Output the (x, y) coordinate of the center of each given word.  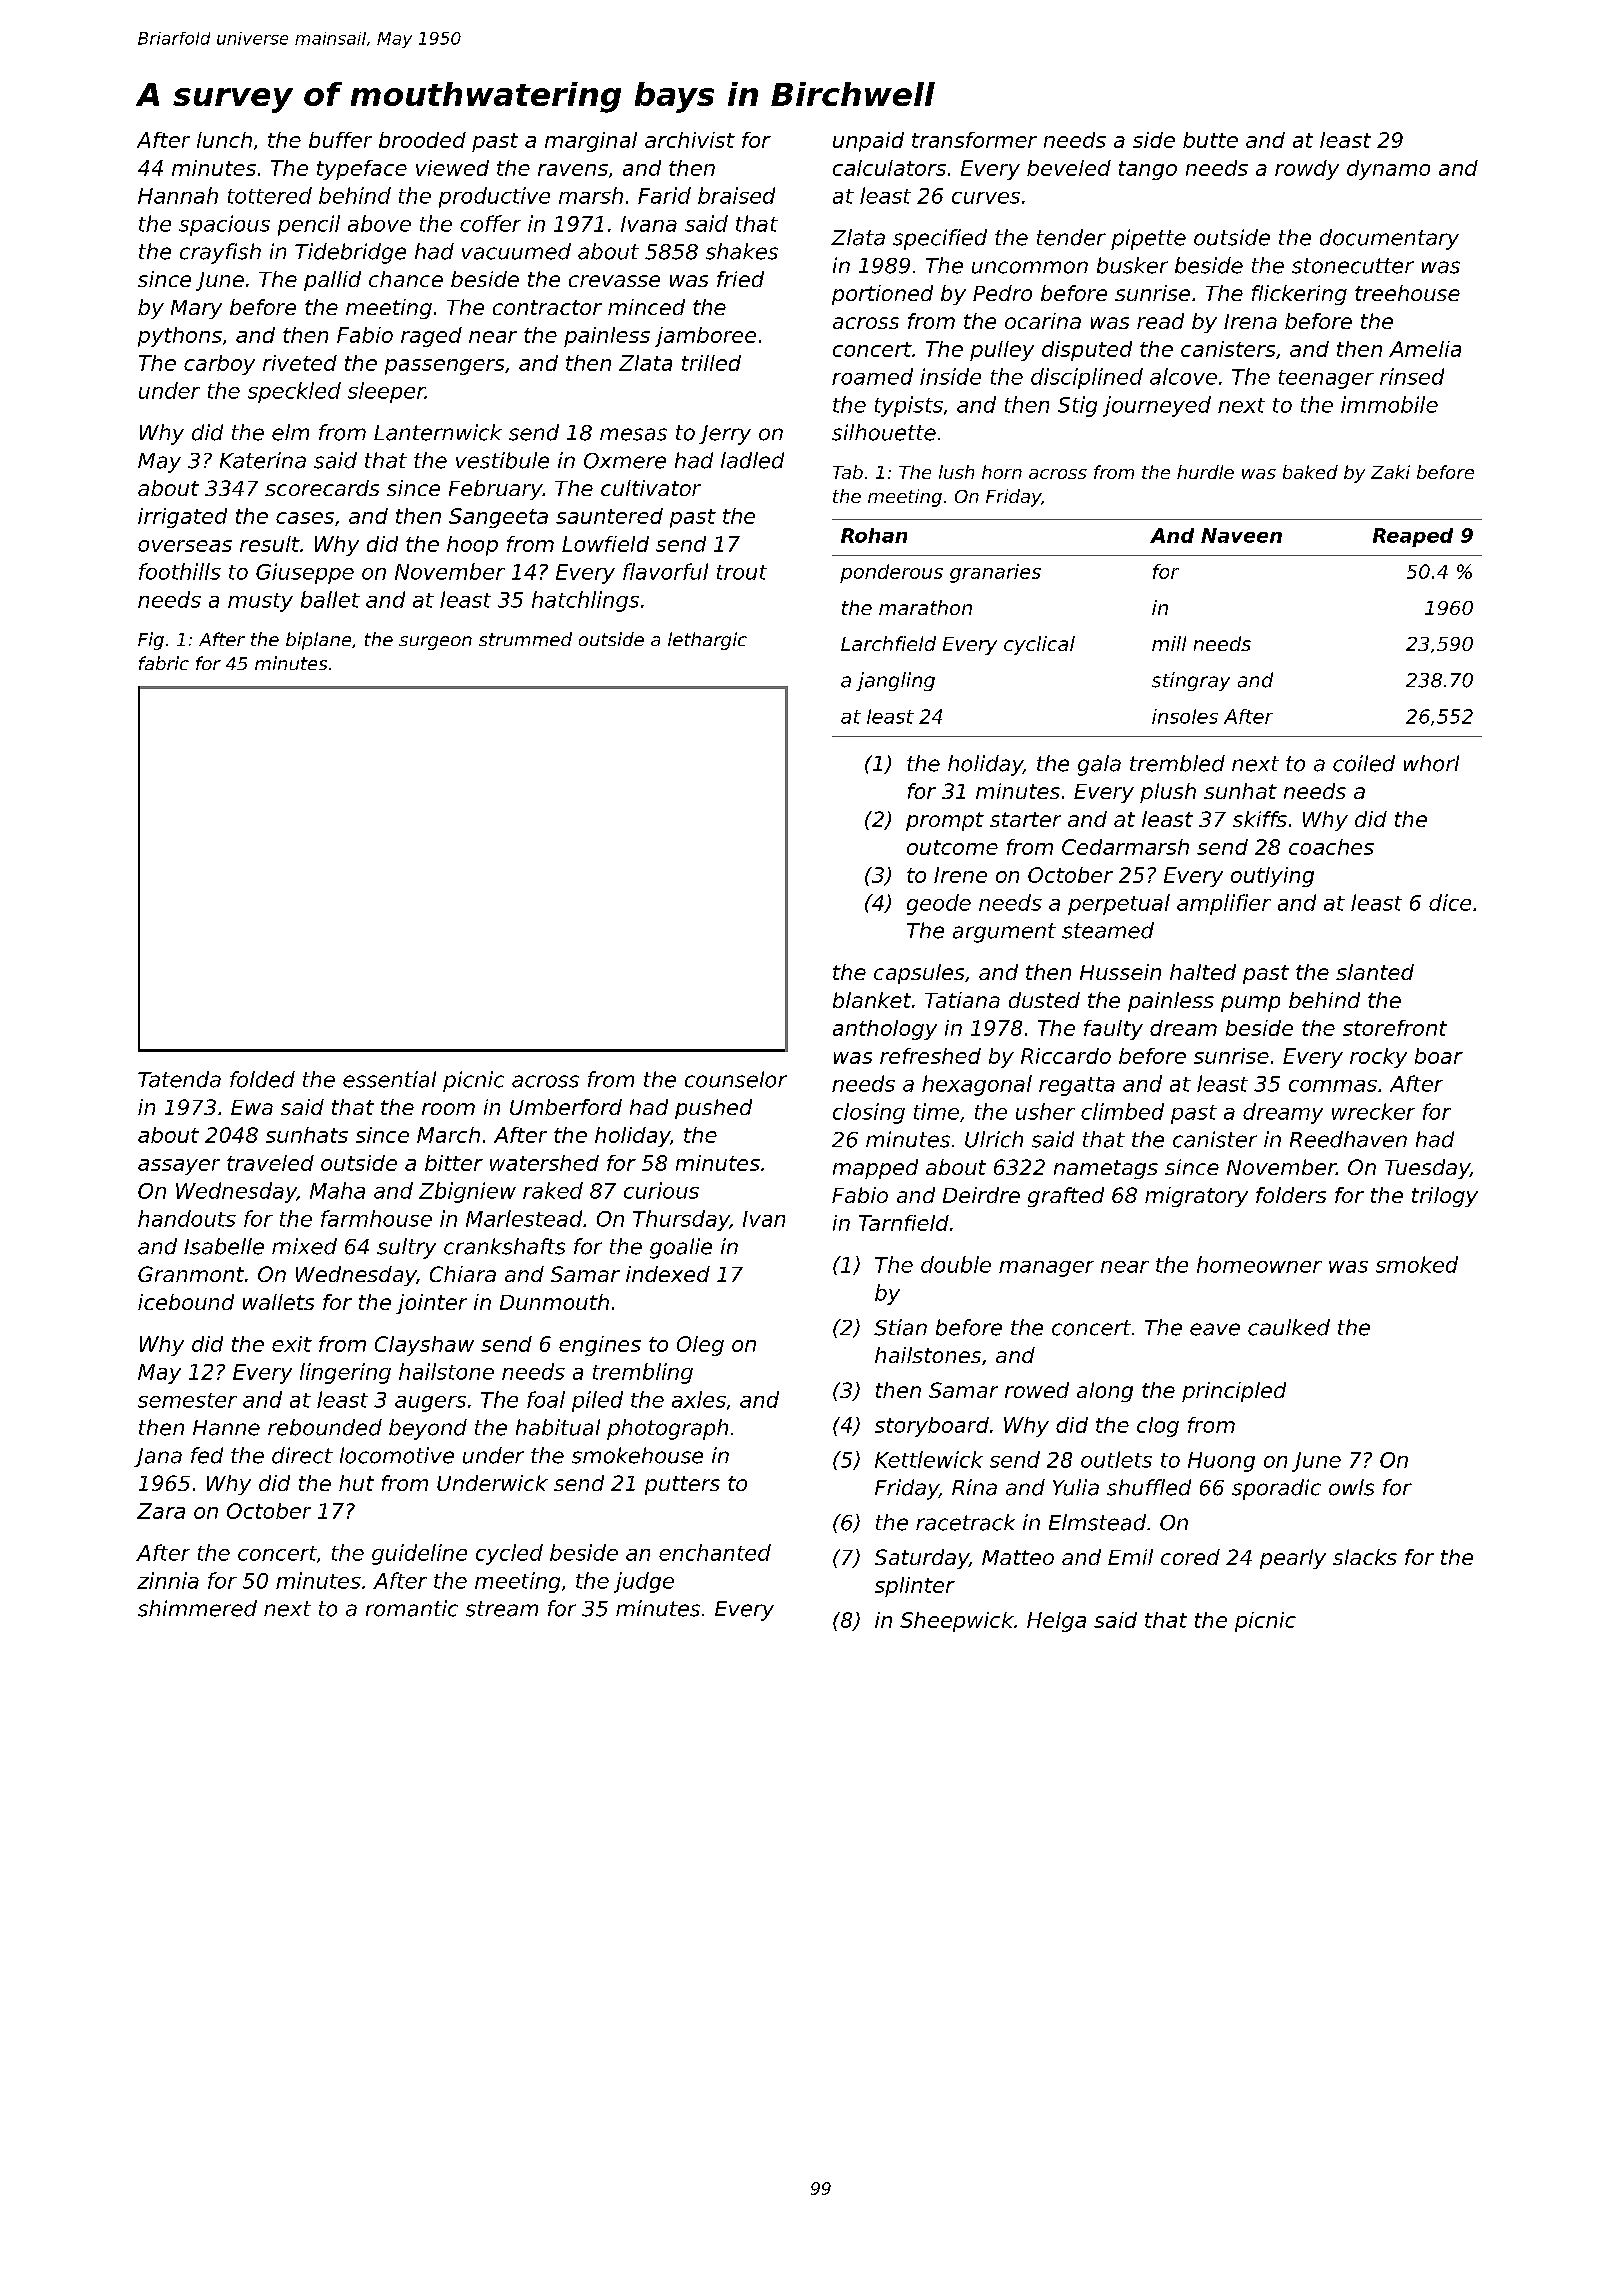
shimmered (197, 1608)
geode (939, 904)
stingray (1191, 681)
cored (1190, 1557)
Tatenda (179, 1079)
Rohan (874, 535)
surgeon (435, 643)
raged (431, 337)
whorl (1431, 763)
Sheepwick (957, 1622)
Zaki (1390, 472)
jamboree (705, 337)
